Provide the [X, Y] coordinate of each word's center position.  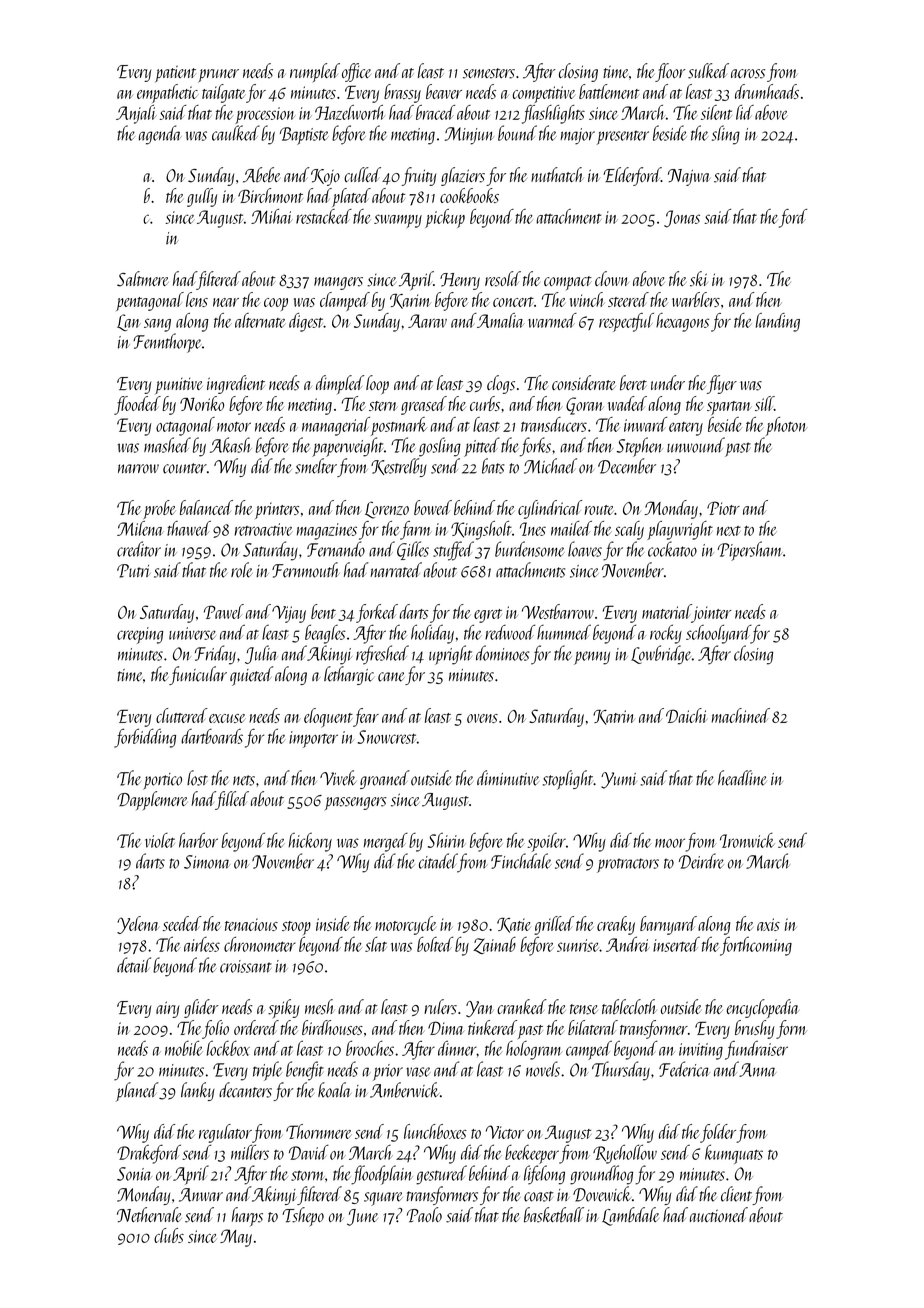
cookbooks [469, 195]
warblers [696, 299]
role [242, 570]
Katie [514, 925]
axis [768, 924]
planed [137, 1092]
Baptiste [304, 136]
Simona [207, 862]
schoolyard [718, 634]
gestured [441, 1175]
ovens [482, 718]
